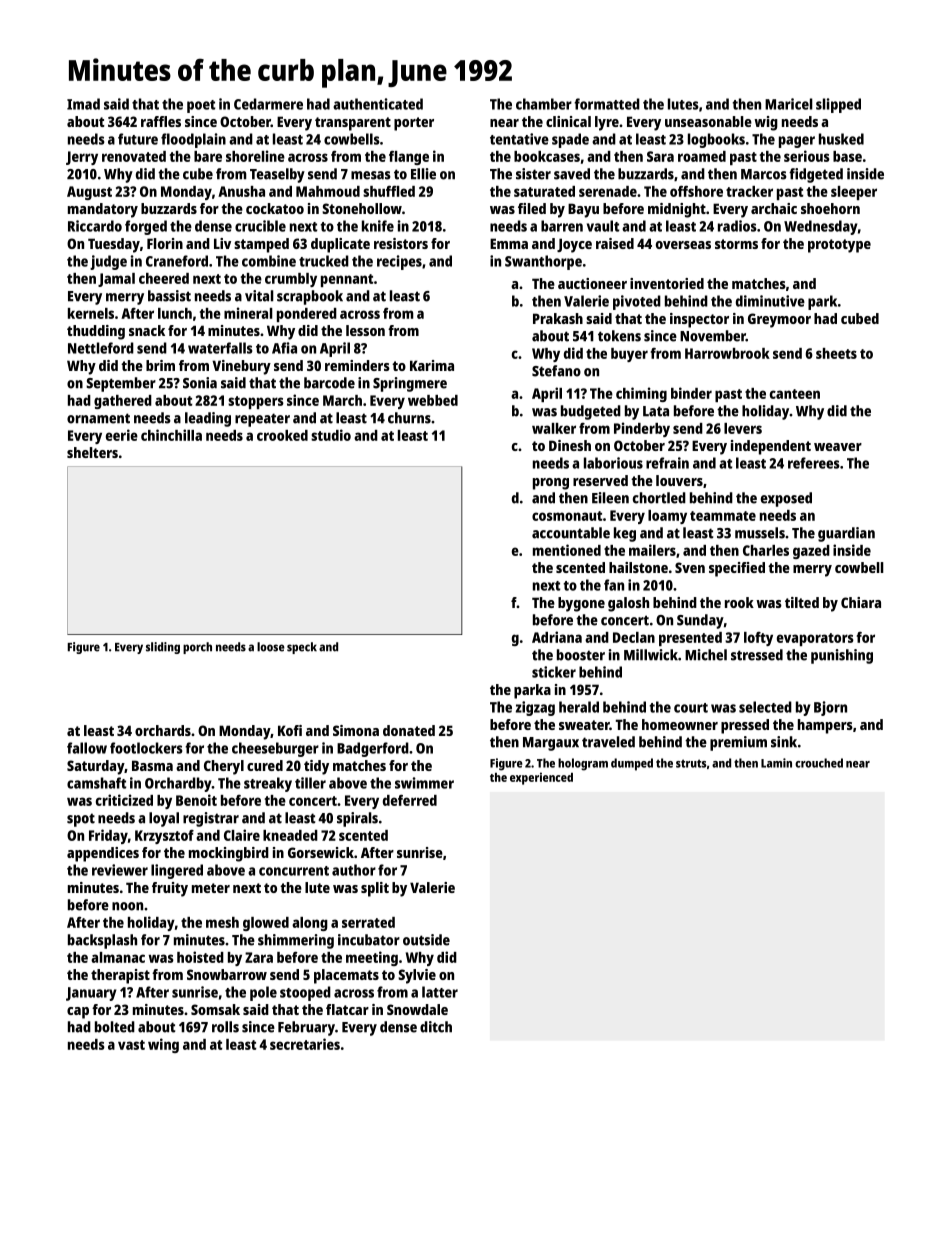  I want to click on experienced, so click(541, 778).
